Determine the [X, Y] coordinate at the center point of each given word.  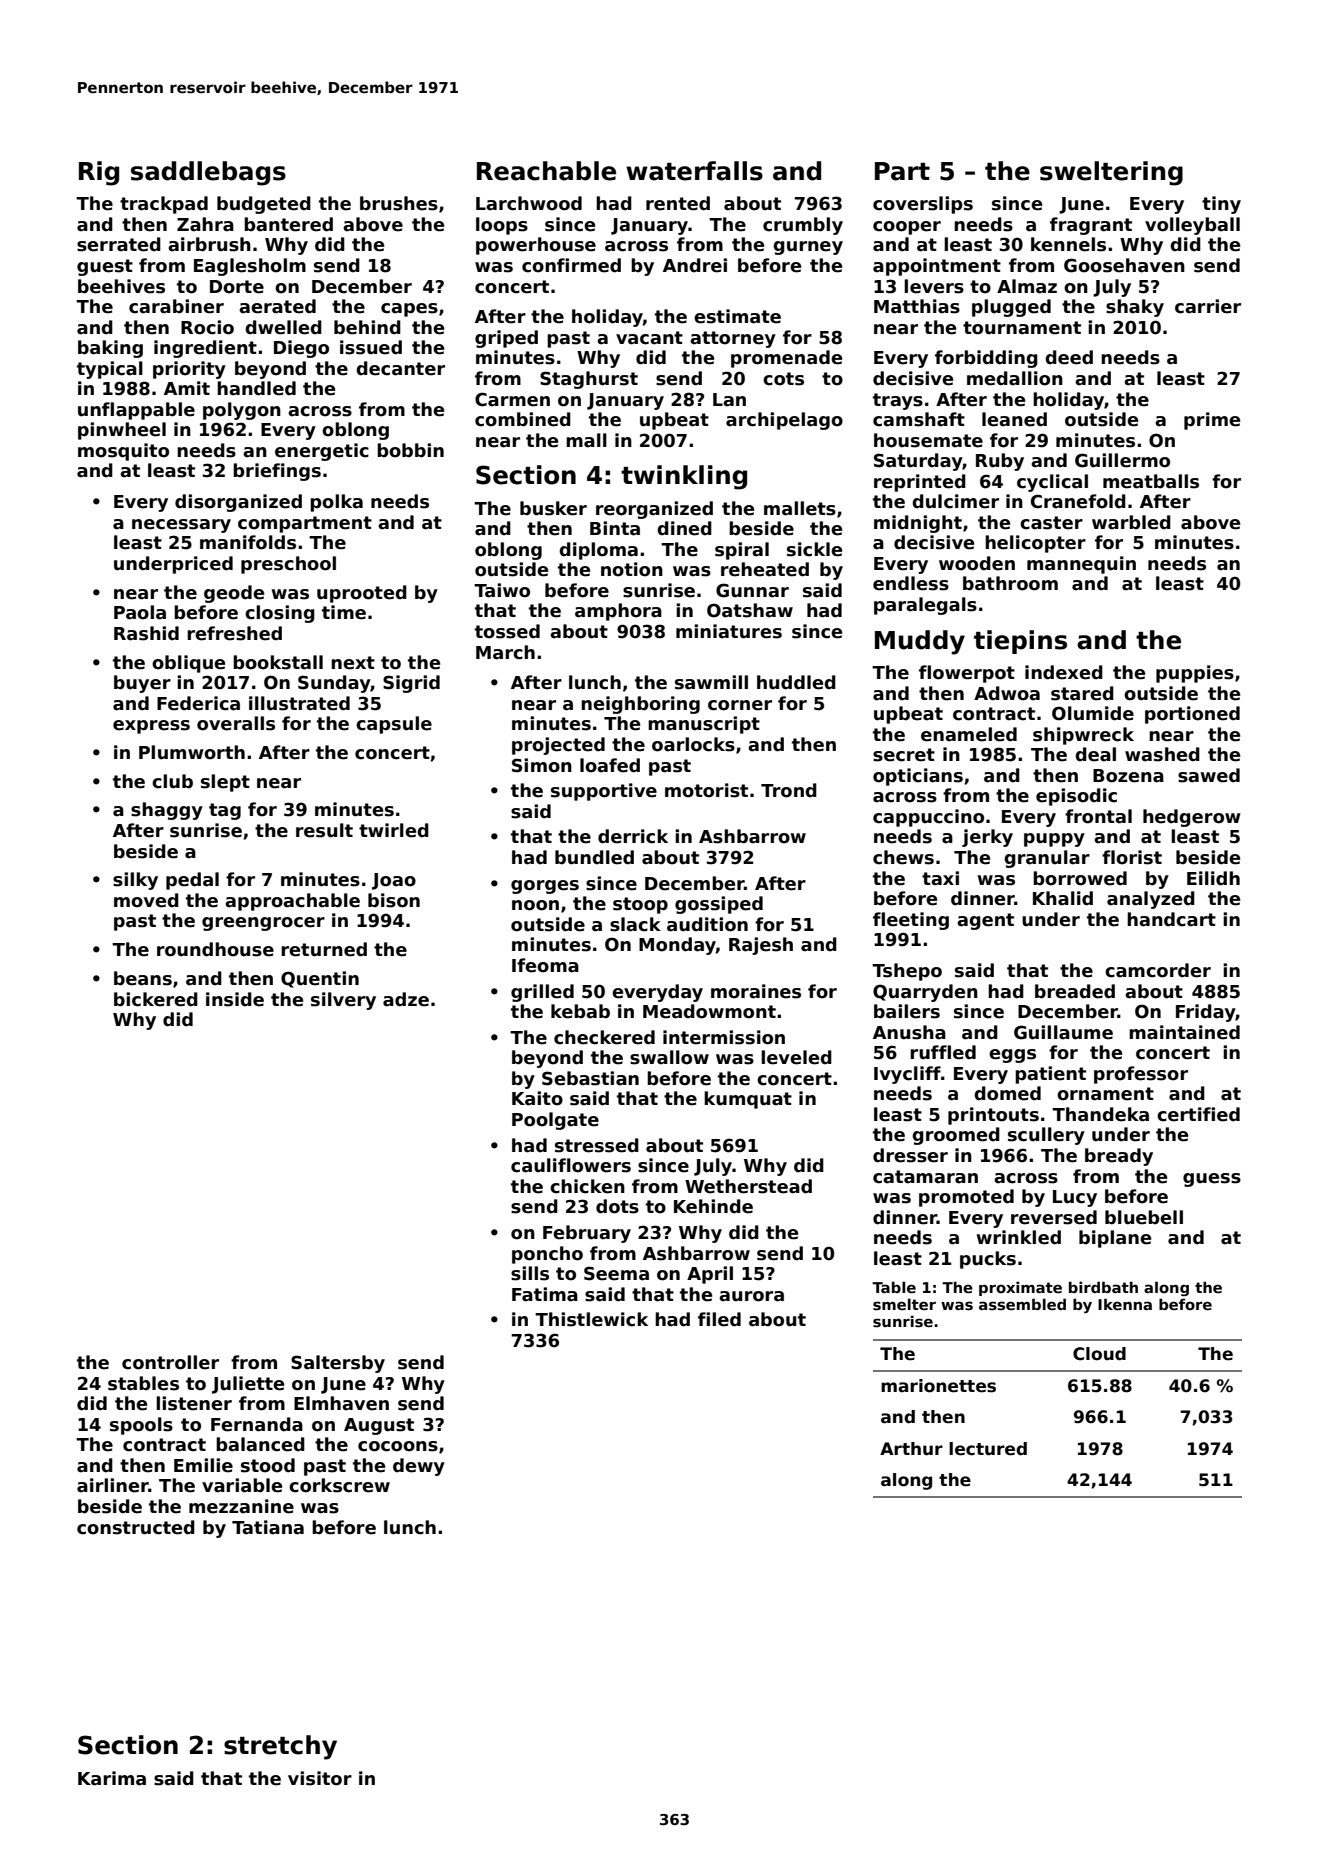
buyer [142, 684]
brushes [399, 203]
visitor [320, 1778]
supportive [604, 792]
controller [170, 1362]
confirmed [571, 265]
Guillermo [1122, 460]
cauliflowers [571, 1165]
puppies [1195, 674]
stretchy [280, 1747]
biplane [1115, 1239]
